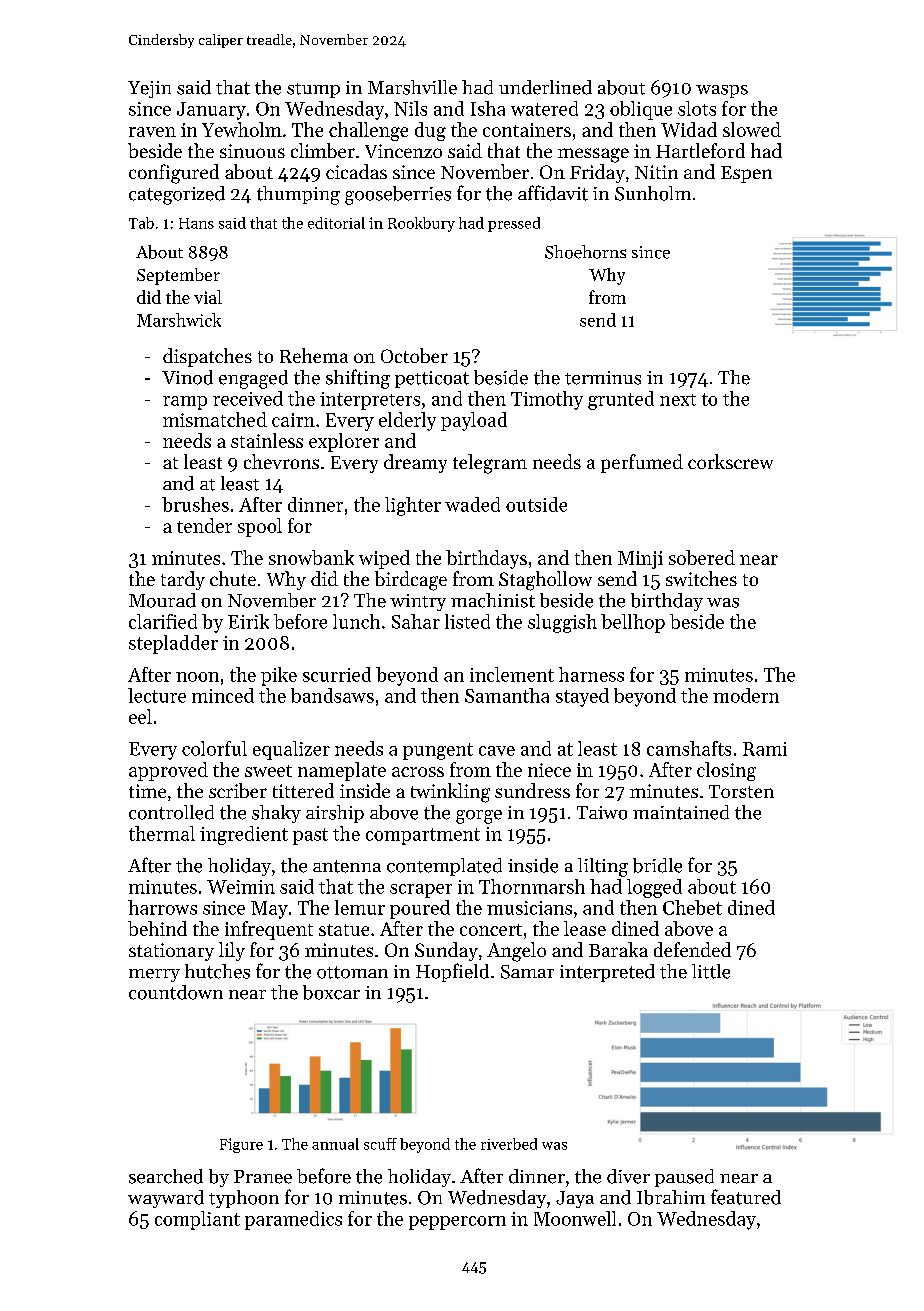 Image resolution: width=924 pixels, height=1311 pixels. What do you see at coordinates (380, 1144) in the page?
I see `scuff` at bounding box center [380, 1144].
